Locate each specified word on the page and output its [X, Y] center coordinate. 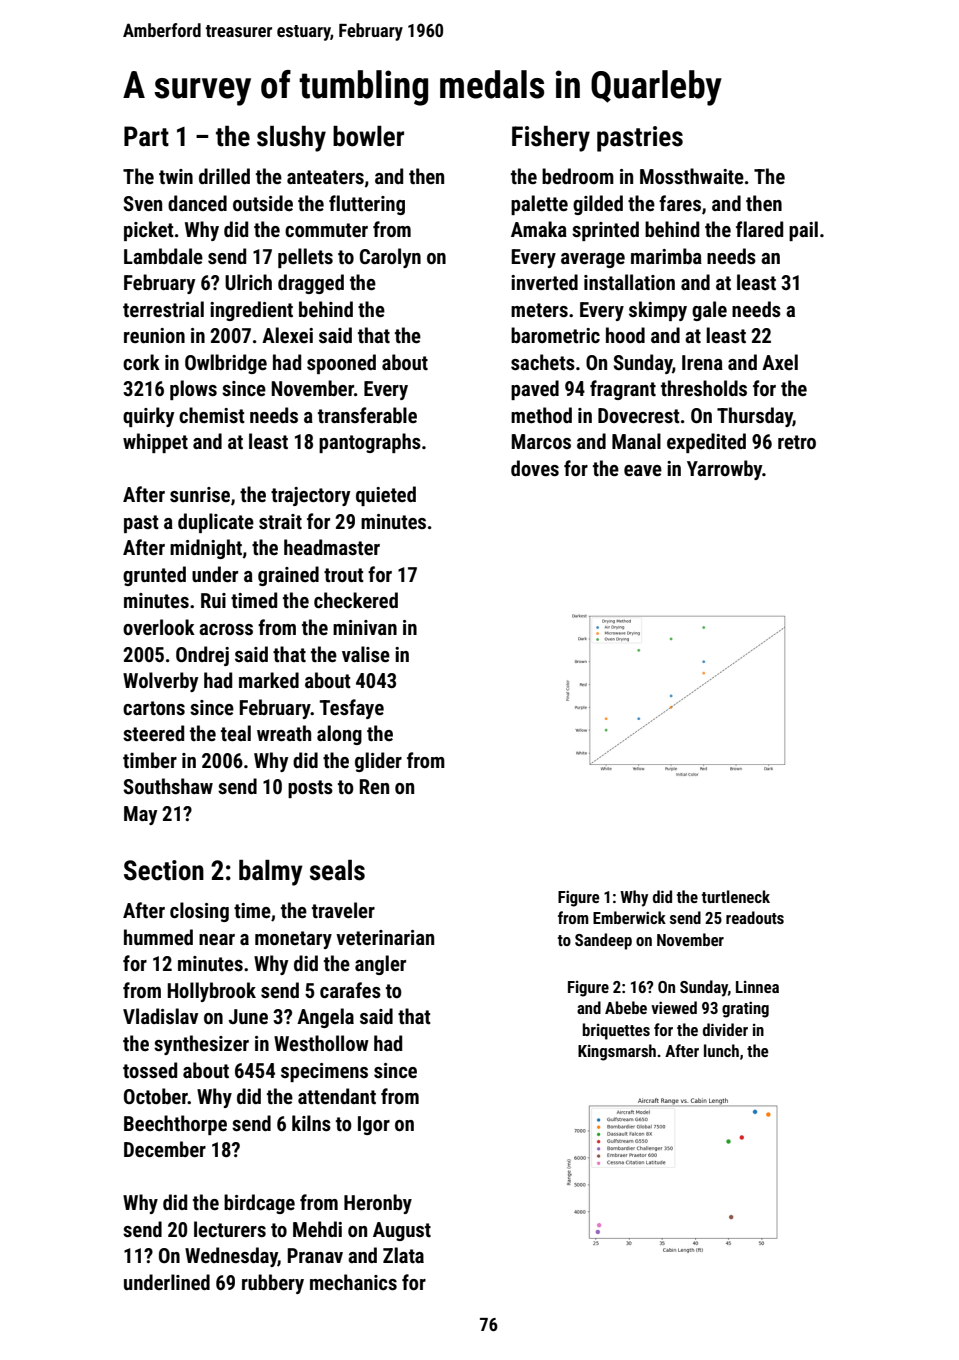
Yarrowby [724, 470]
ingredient [251, 311]
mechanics [353, 1282]
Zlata [403, 1255]
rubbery [273, 1284]
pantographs [370, 443]
